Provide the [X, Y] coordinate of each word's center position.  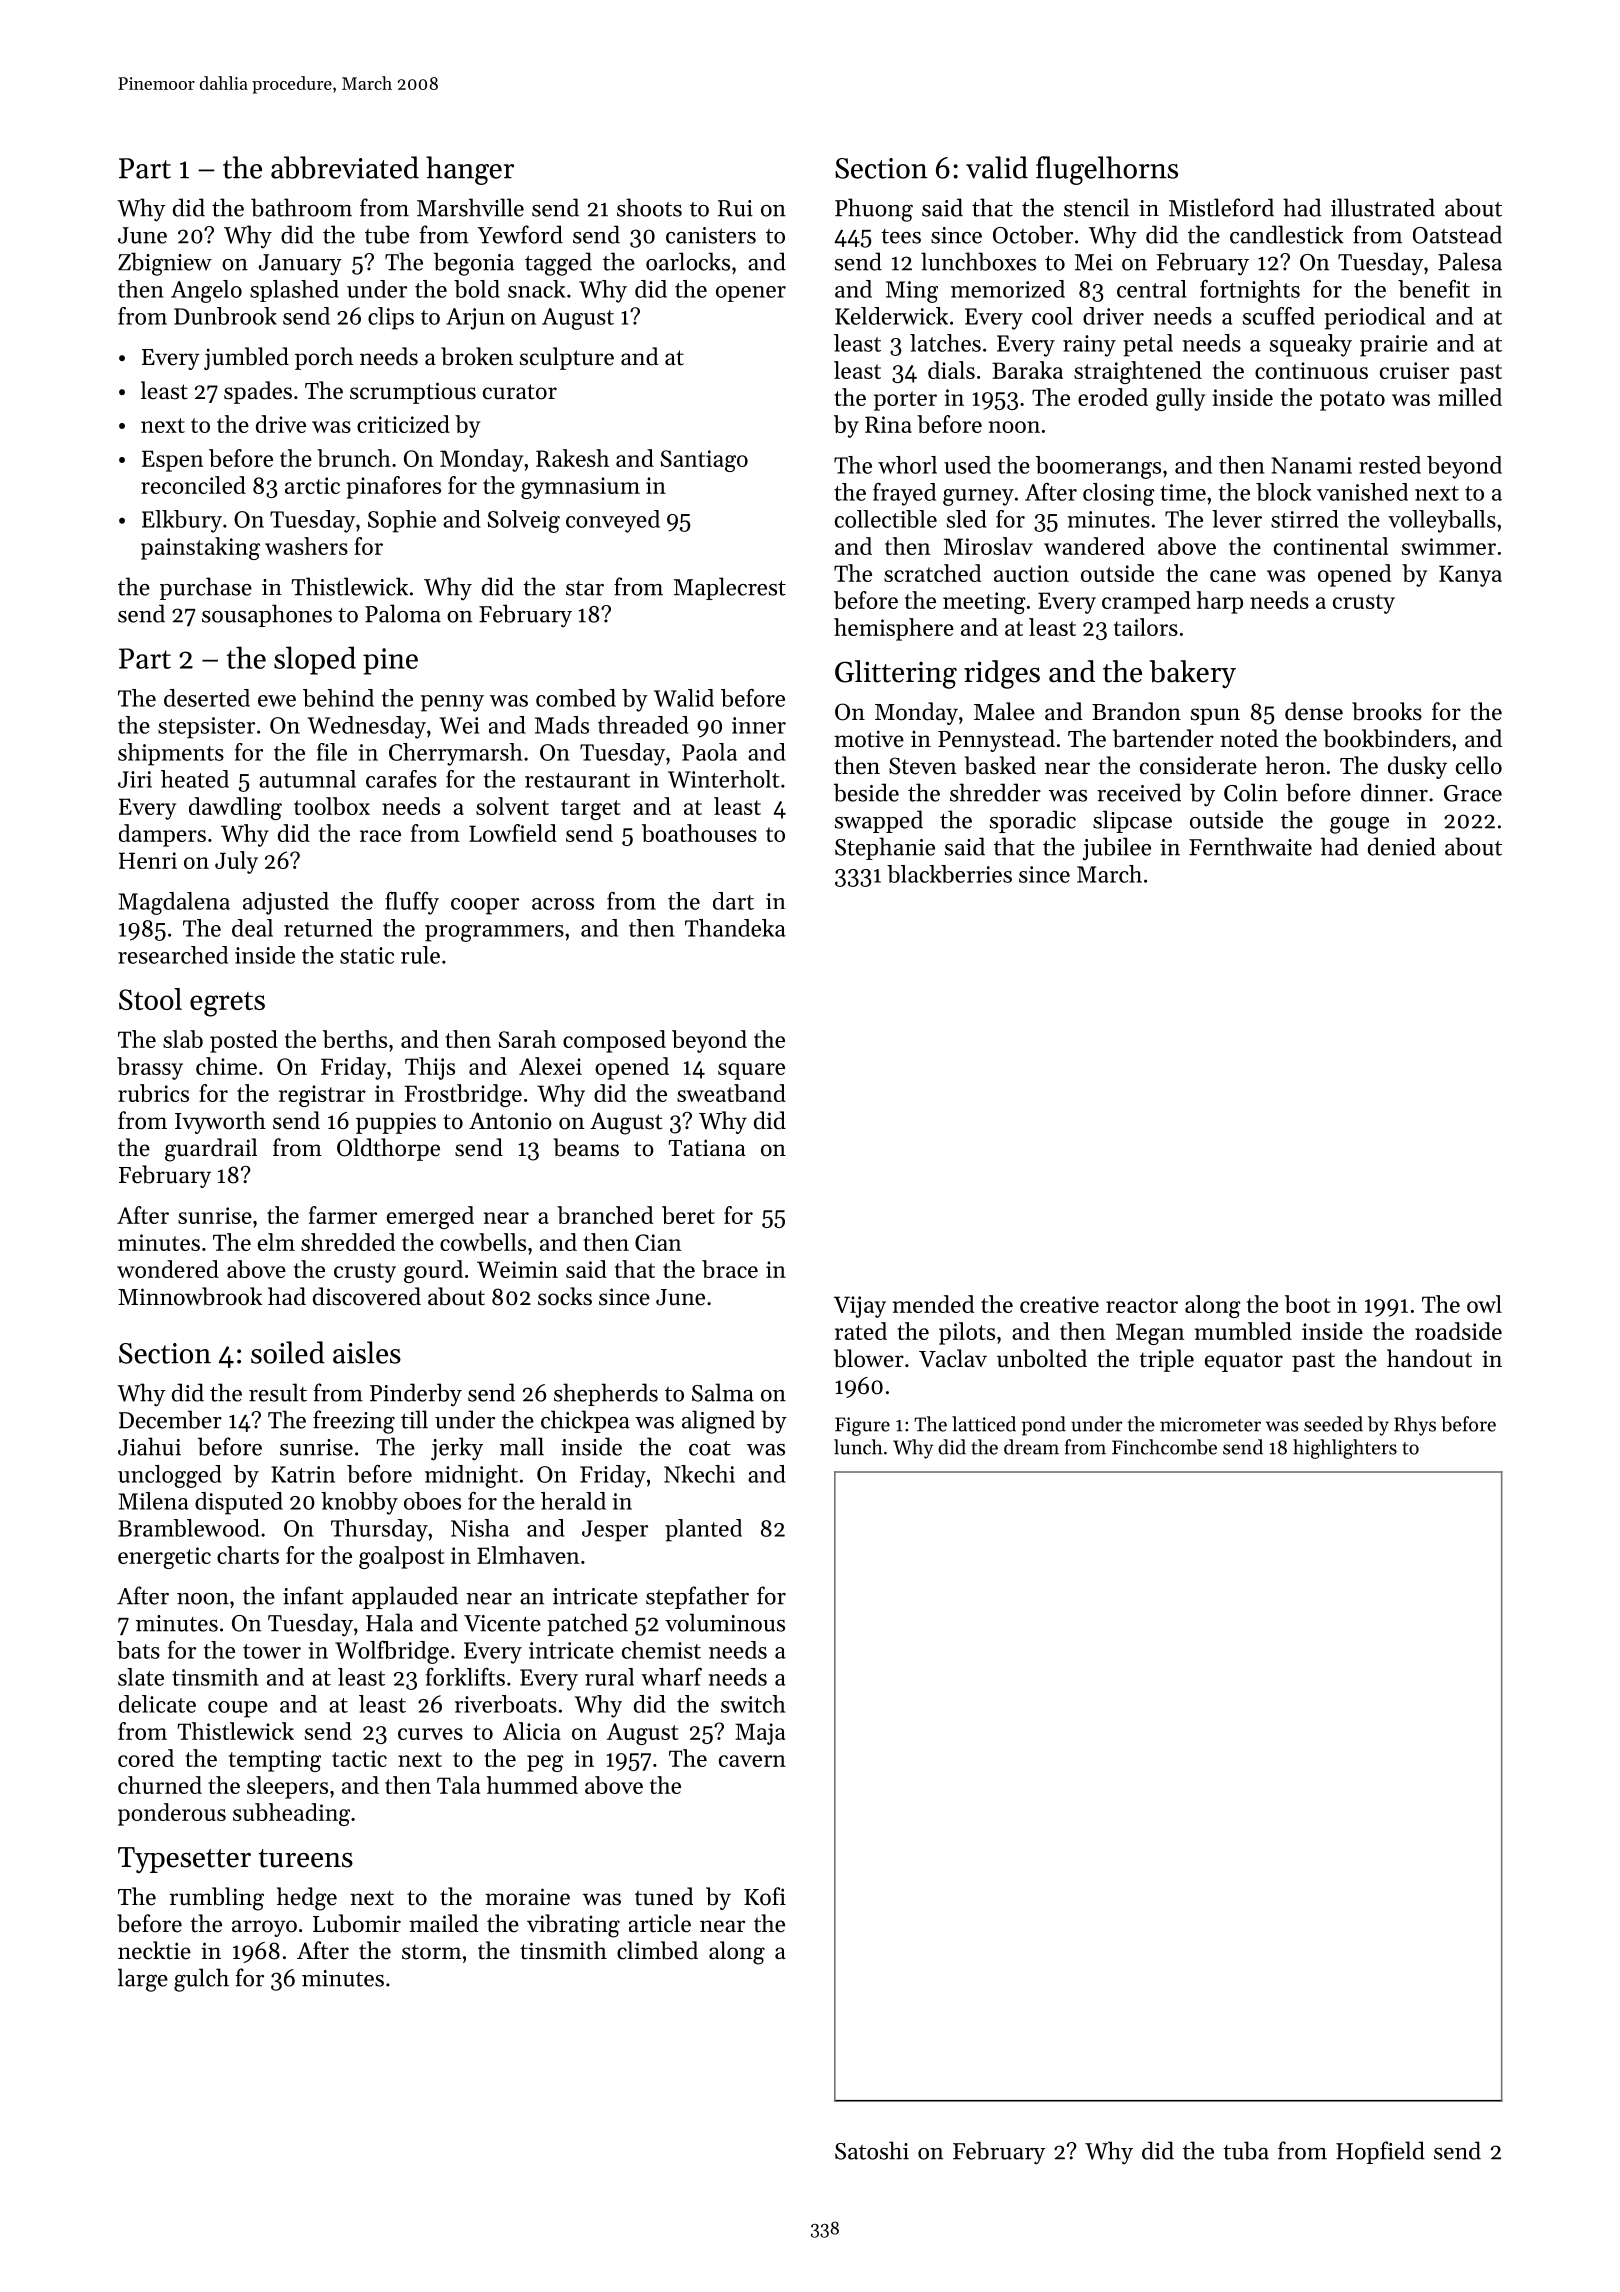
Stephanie [885, 848]
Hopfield [1380, 2152]
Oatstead [1457, 234]
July [236, 862]
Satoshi [872, 2150]
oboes [432, 1501]
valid [997, 167]
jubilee [1117, 849]
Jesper [615, 1531]
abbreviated [345, 167]
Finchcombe [1164, 1447]
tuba [1246, 2150]
